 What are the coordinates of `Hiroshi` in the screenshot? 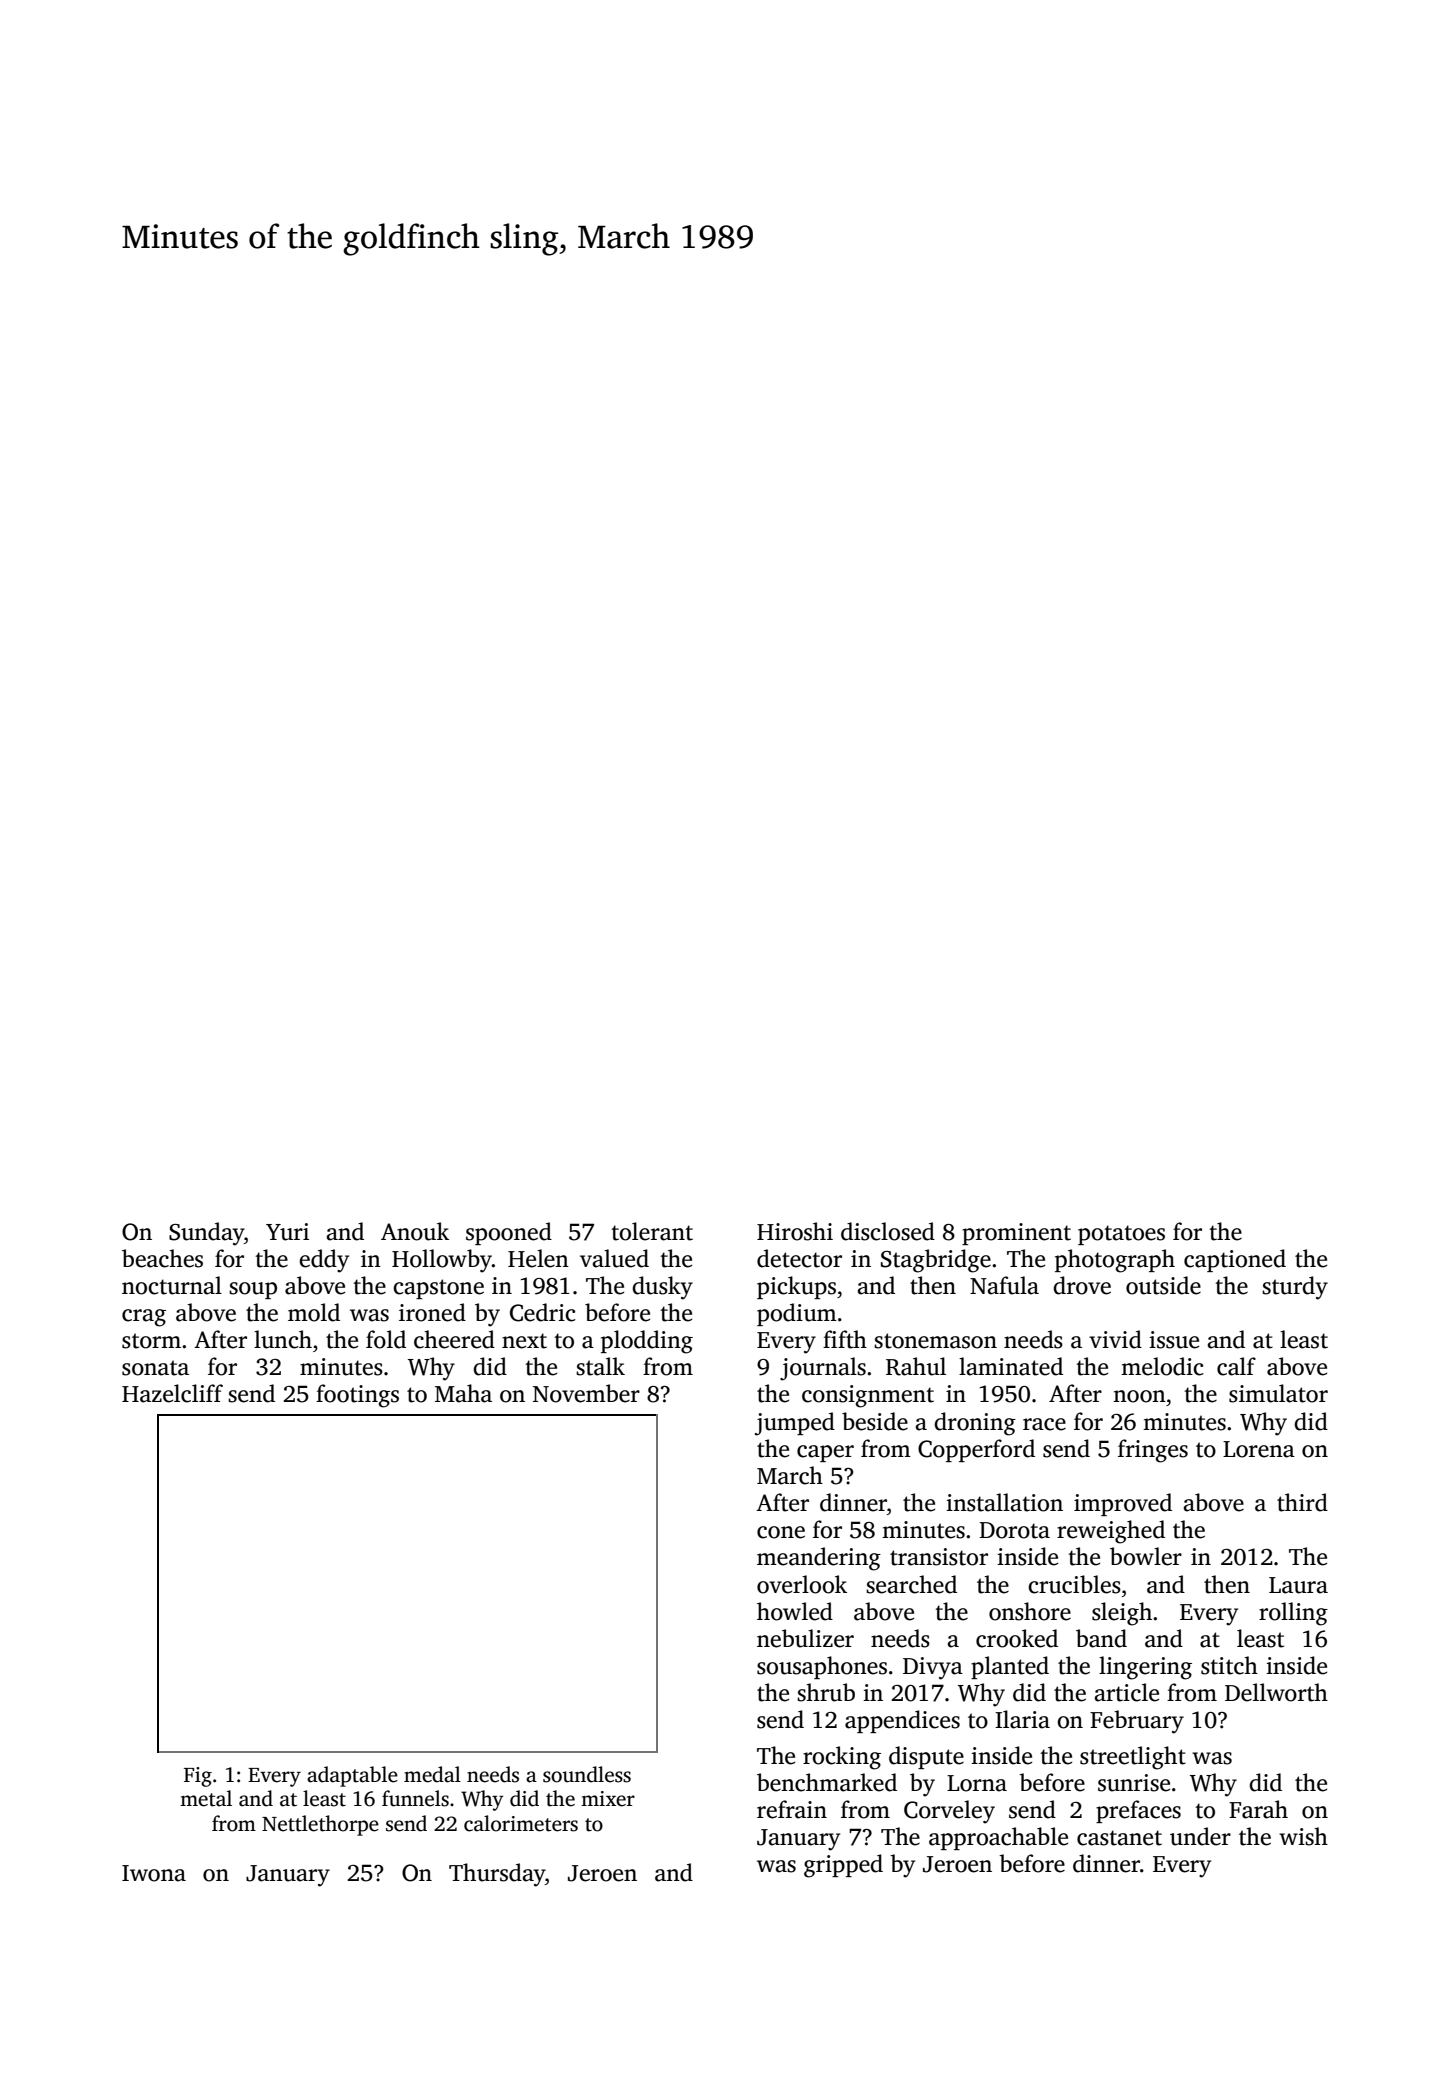 It's located at (795, 1231).
